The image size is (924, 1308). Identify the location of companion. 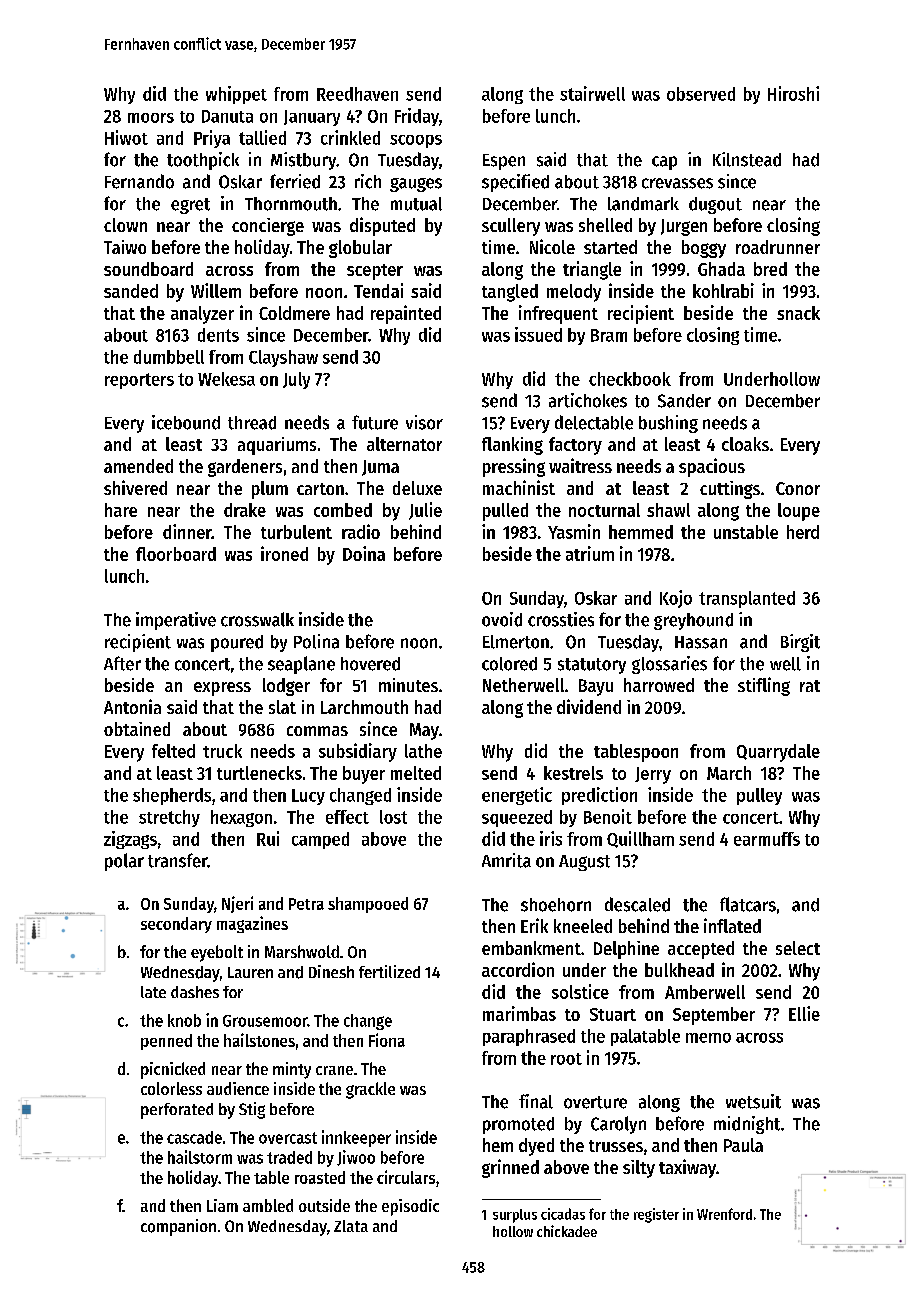
(178, 1227).
